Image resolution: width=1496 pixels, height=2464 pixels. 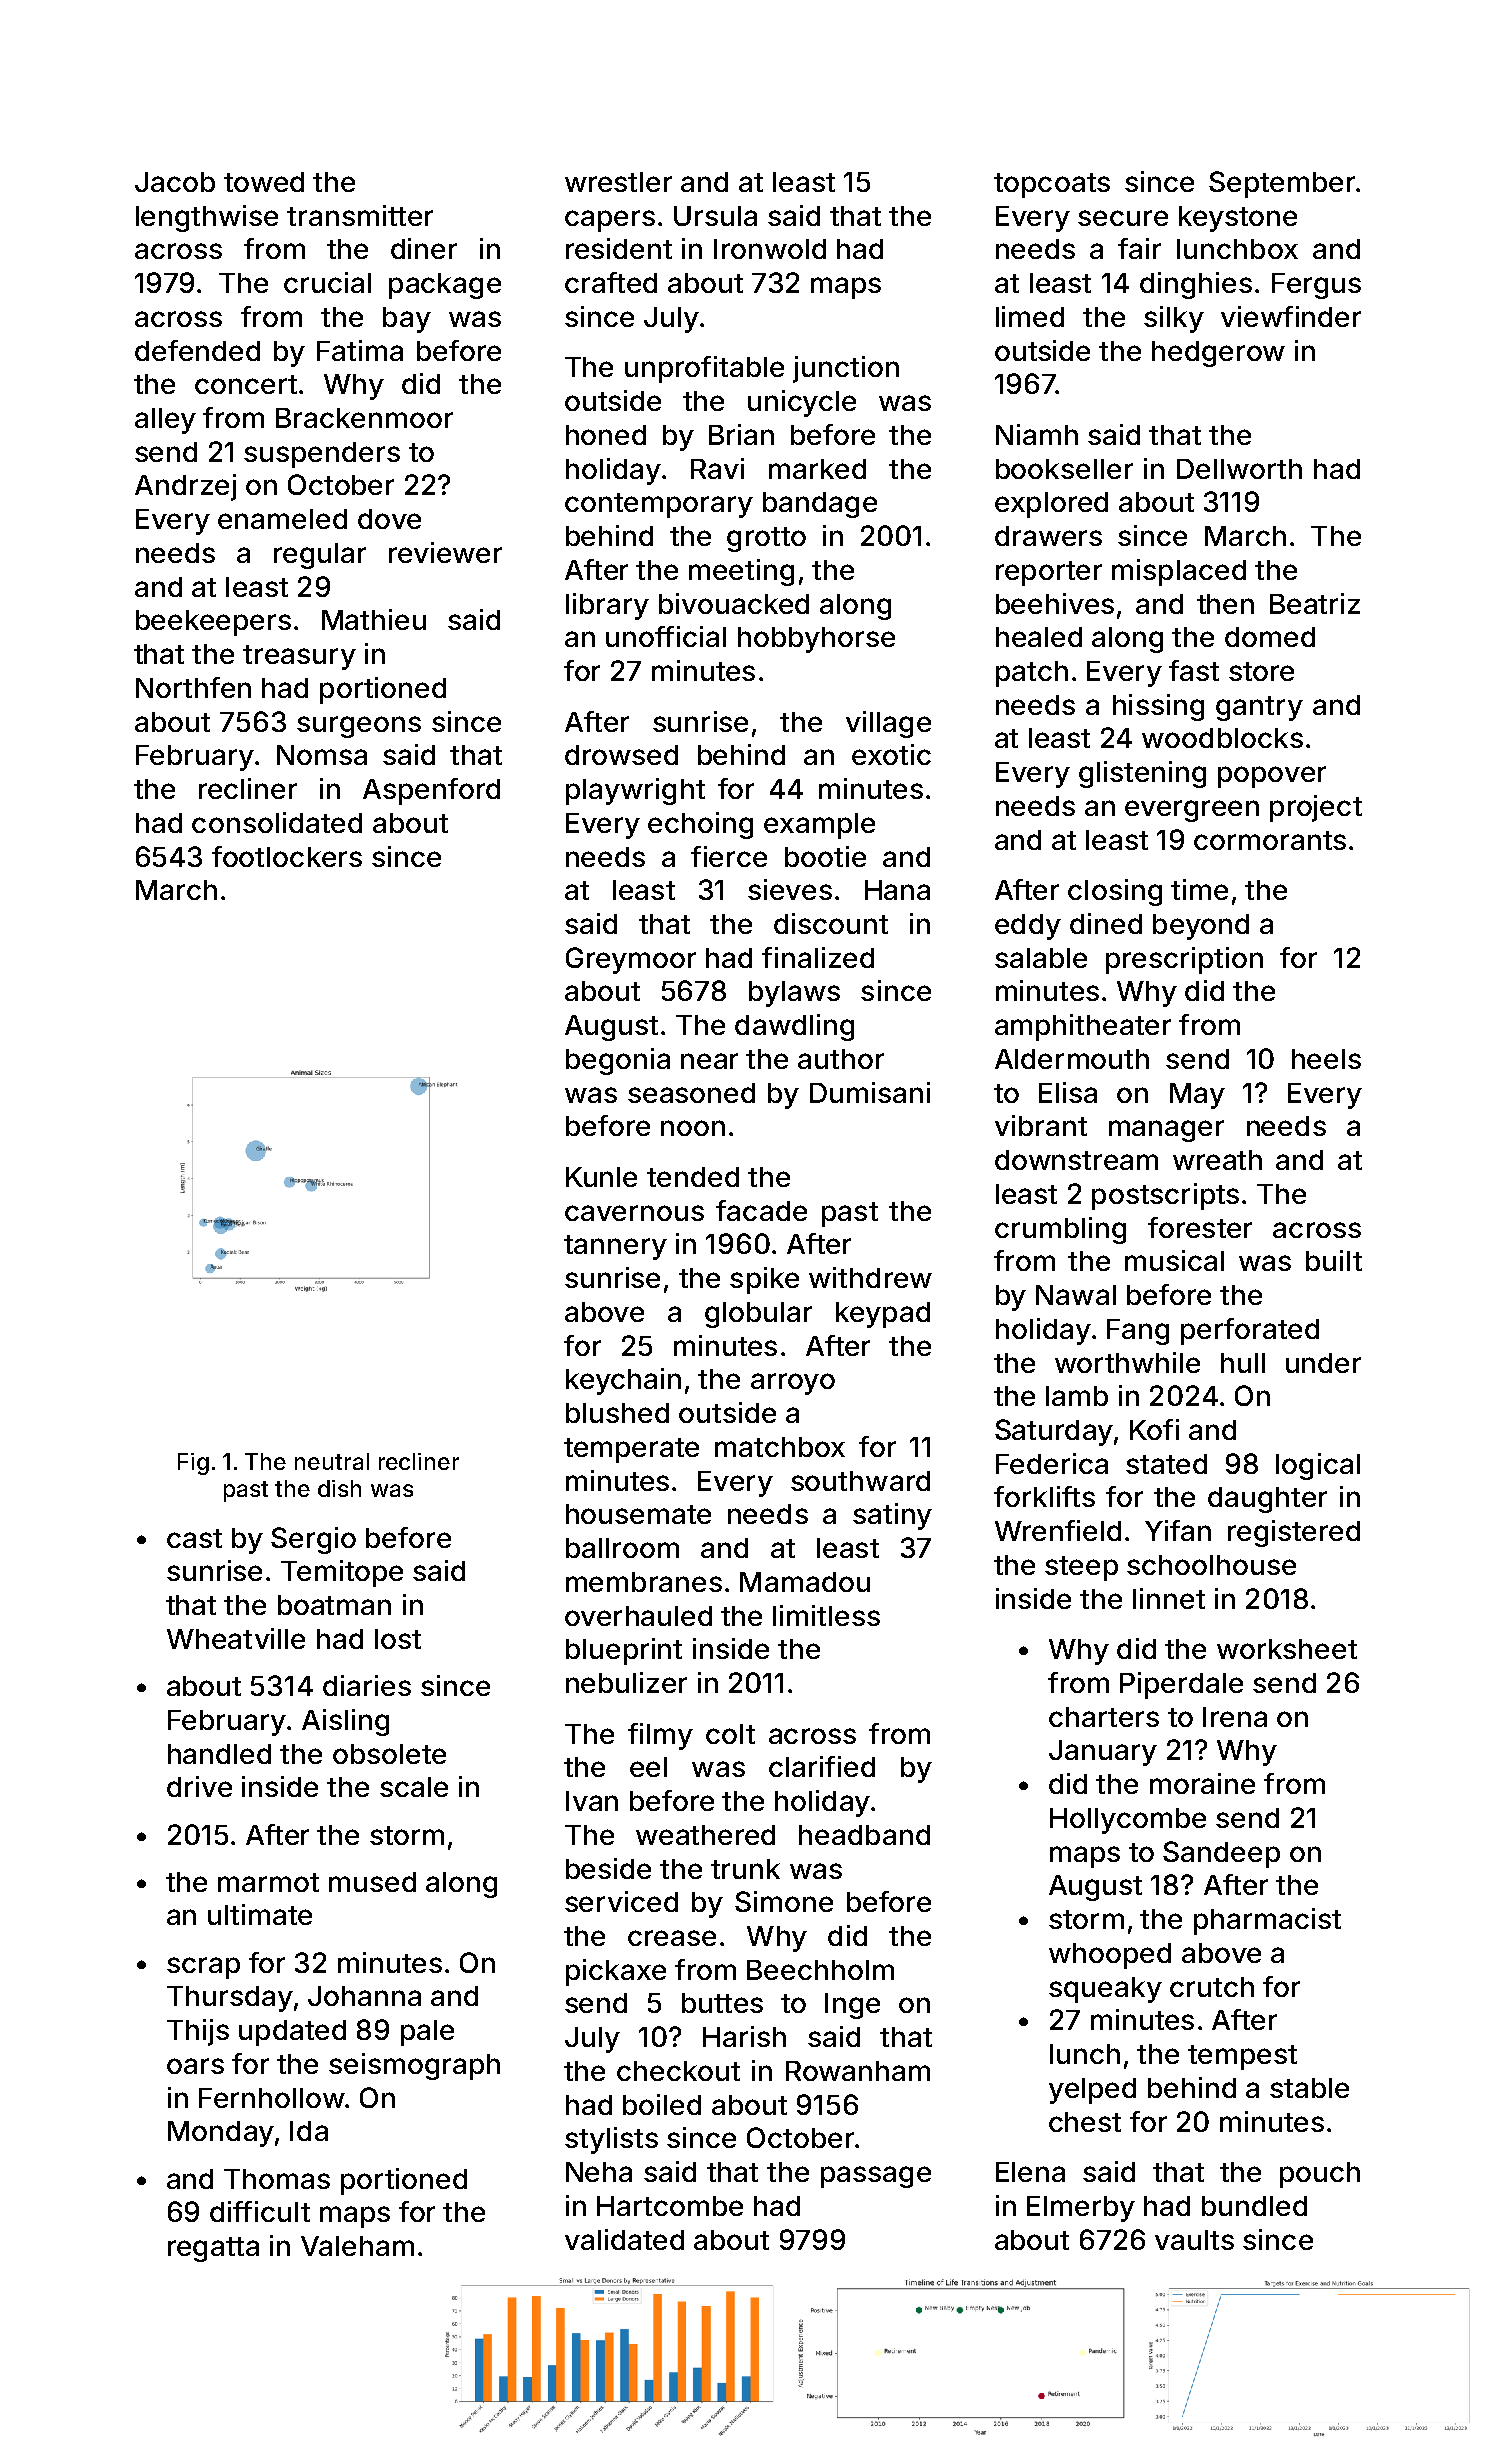 What do you see at coordinates (357, 2246) in the page?
I see `Valeham` at bounding box center [357, 2246].
